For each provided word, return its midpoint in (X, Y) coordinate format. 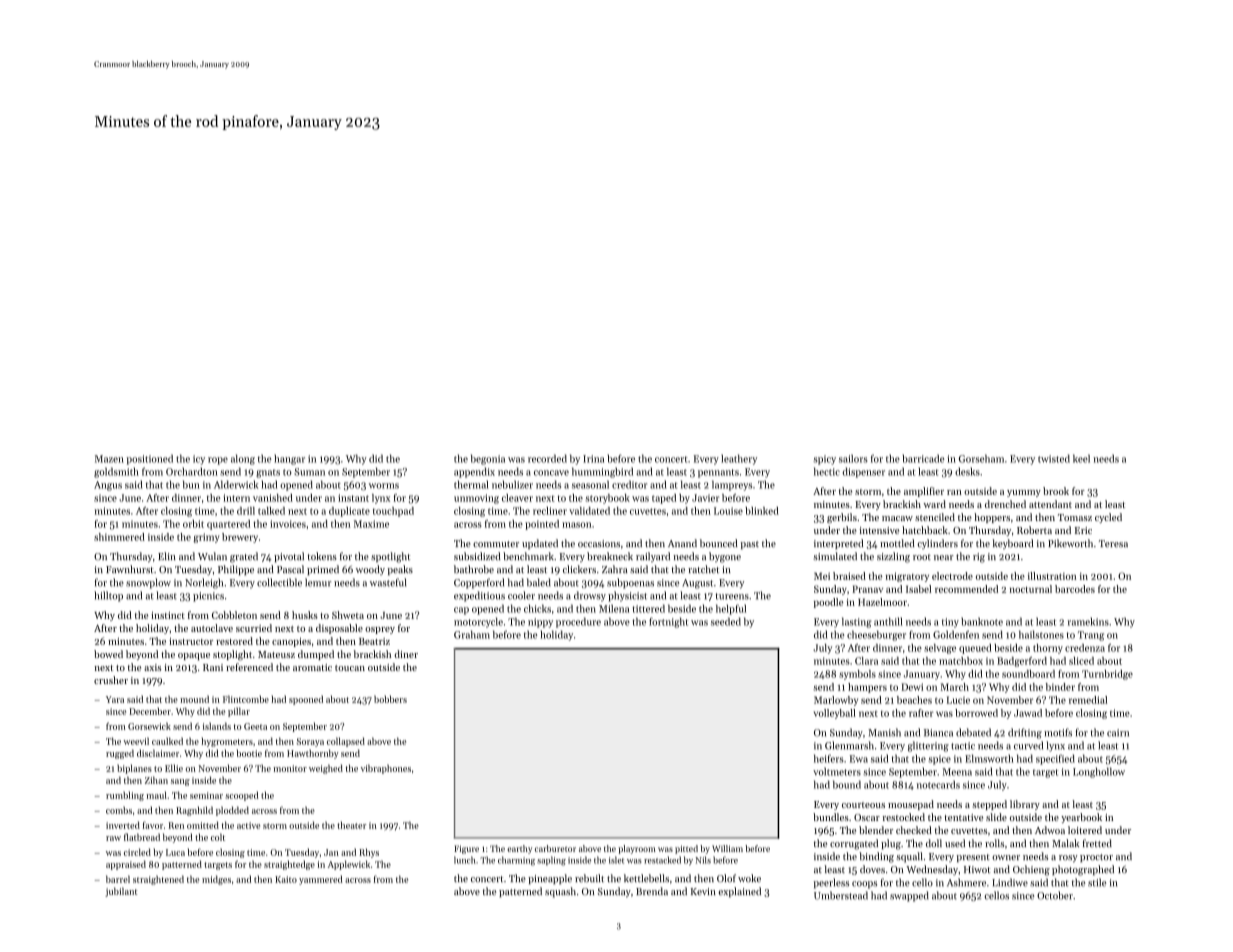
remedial (1088, 700)
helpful (731, 609)
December (150, 711)
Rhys (369, 853)
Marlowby (836, 701)
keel (1081, 458)
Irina (593, 459)
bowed (108, 654)
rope (218, 461)
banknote (982, 621)
